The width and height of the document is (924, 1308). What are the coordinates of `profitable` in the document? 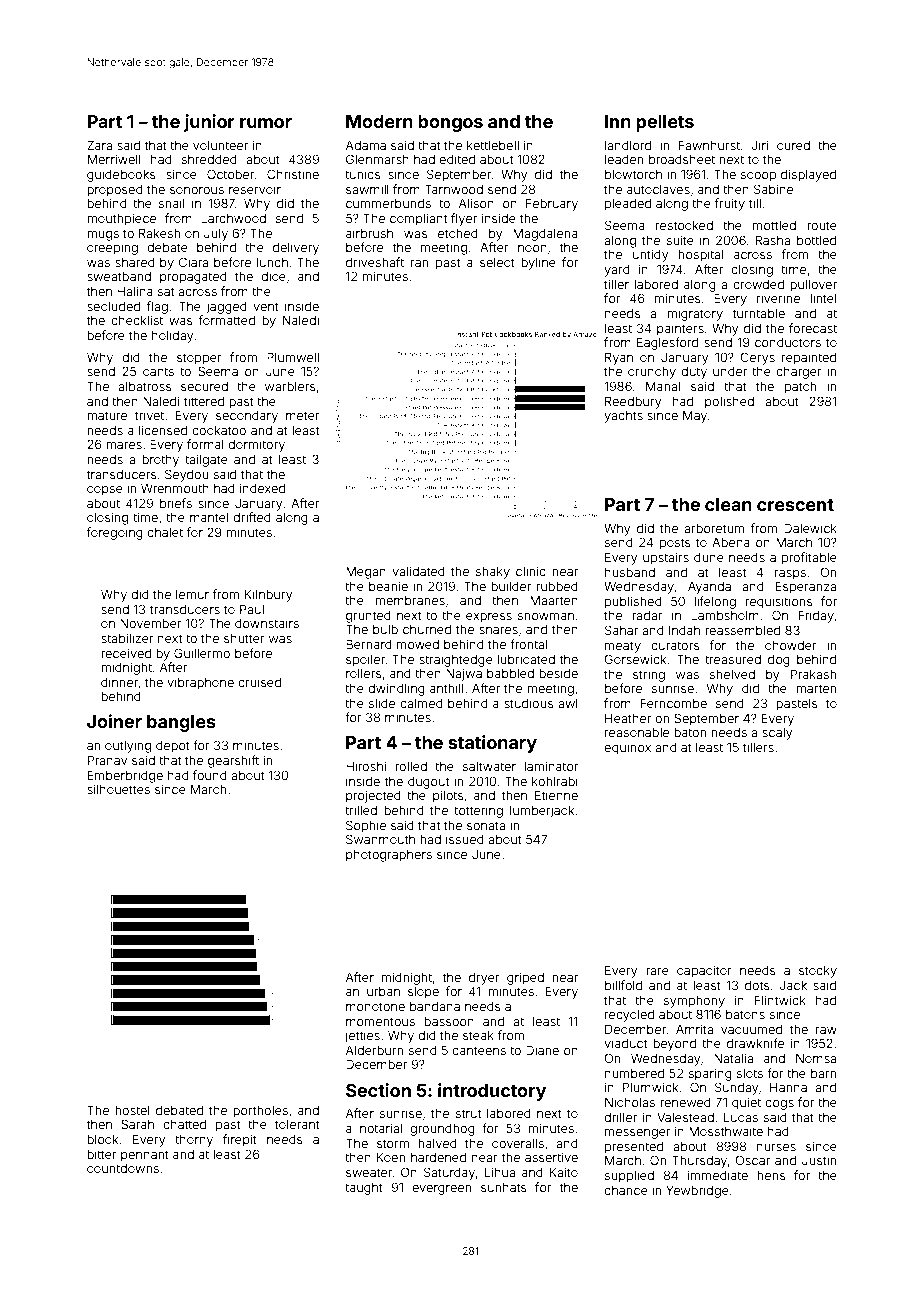 It's located at (809, 558).
